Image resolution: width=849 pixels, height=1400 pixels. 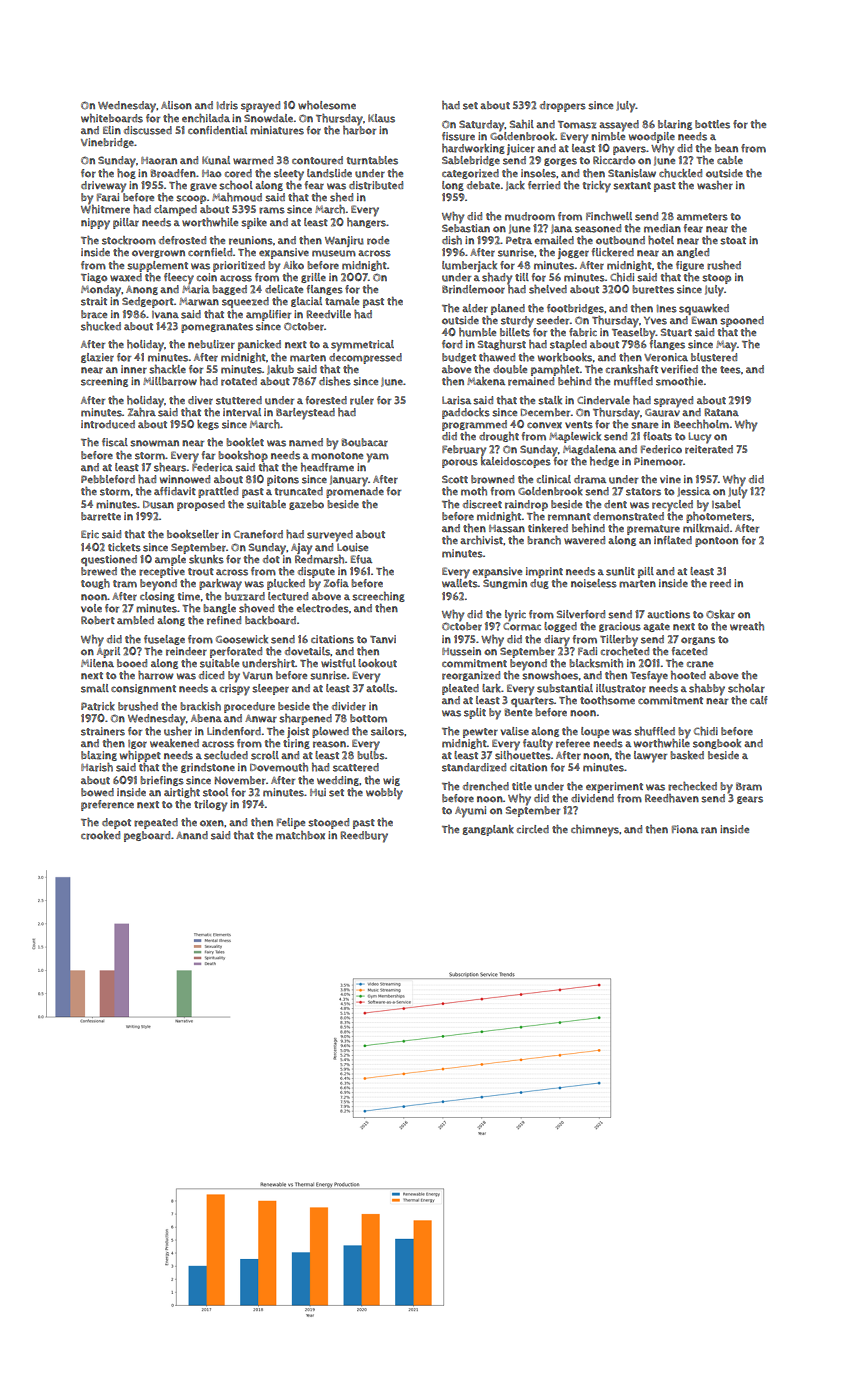 I want to click on Sebastian, so click(x=466, y=228).
